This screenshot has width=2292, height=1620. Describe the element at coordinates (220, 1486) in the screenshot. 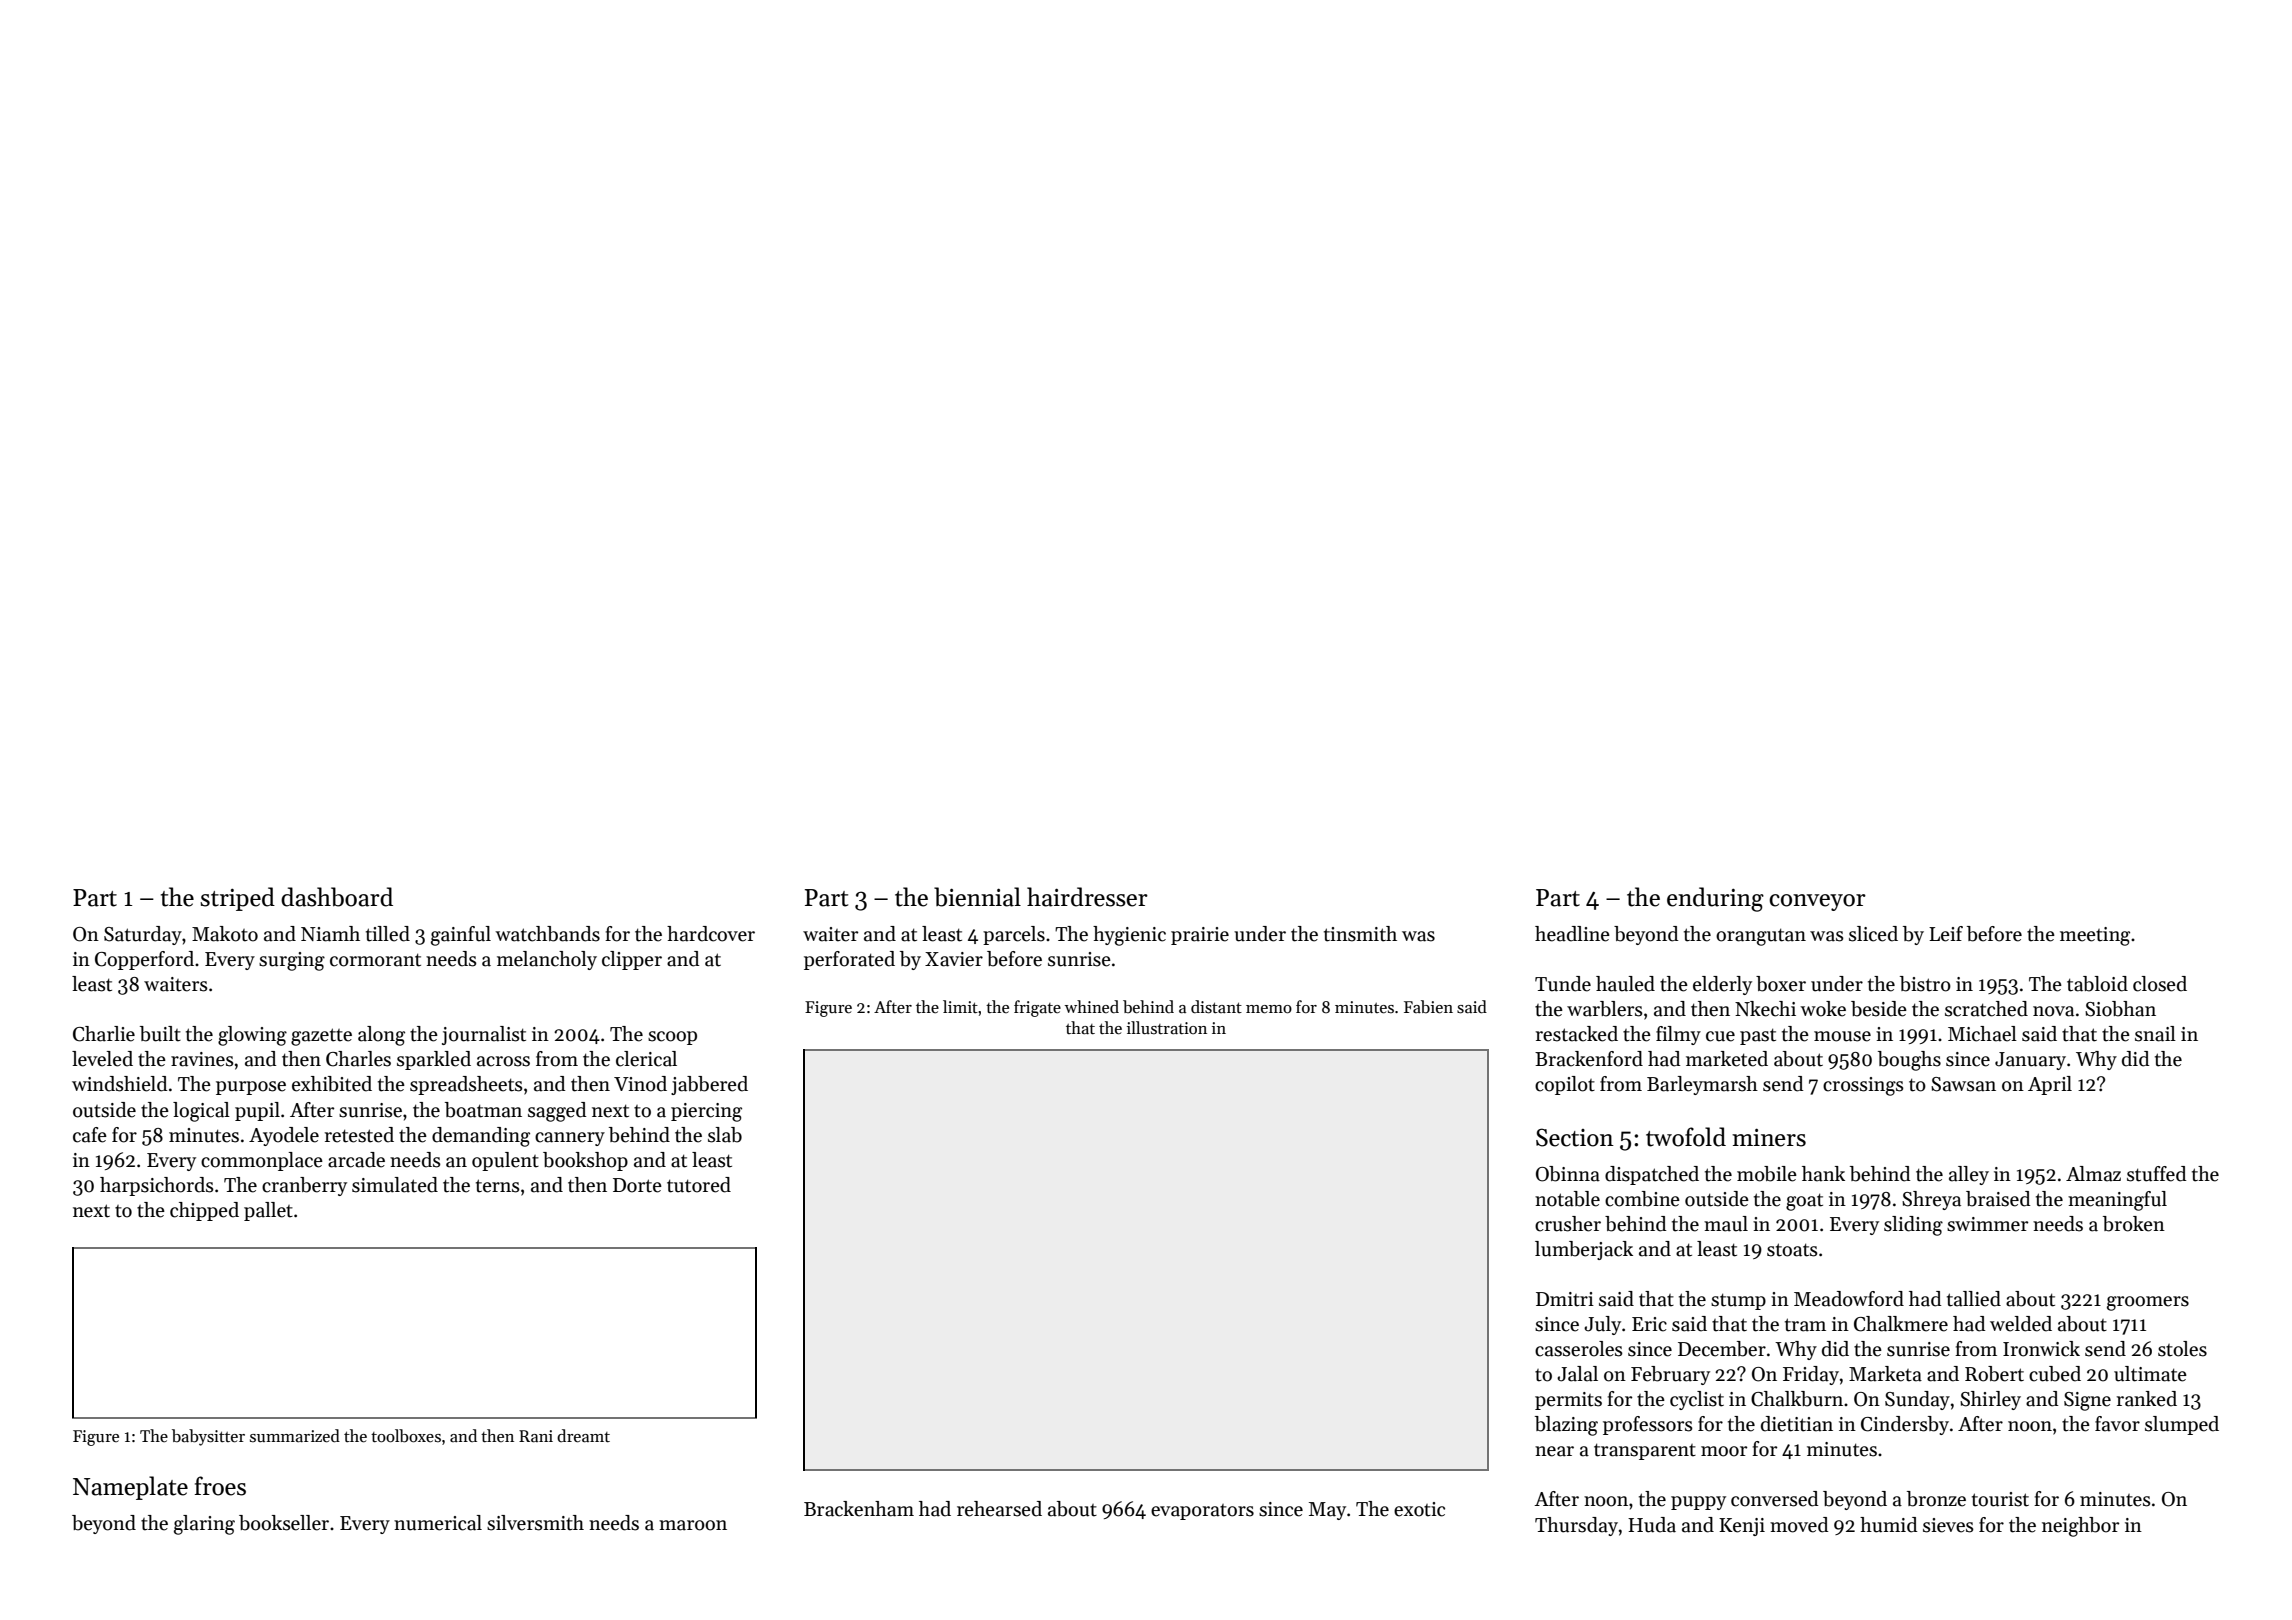

I see `froes` at that location.
